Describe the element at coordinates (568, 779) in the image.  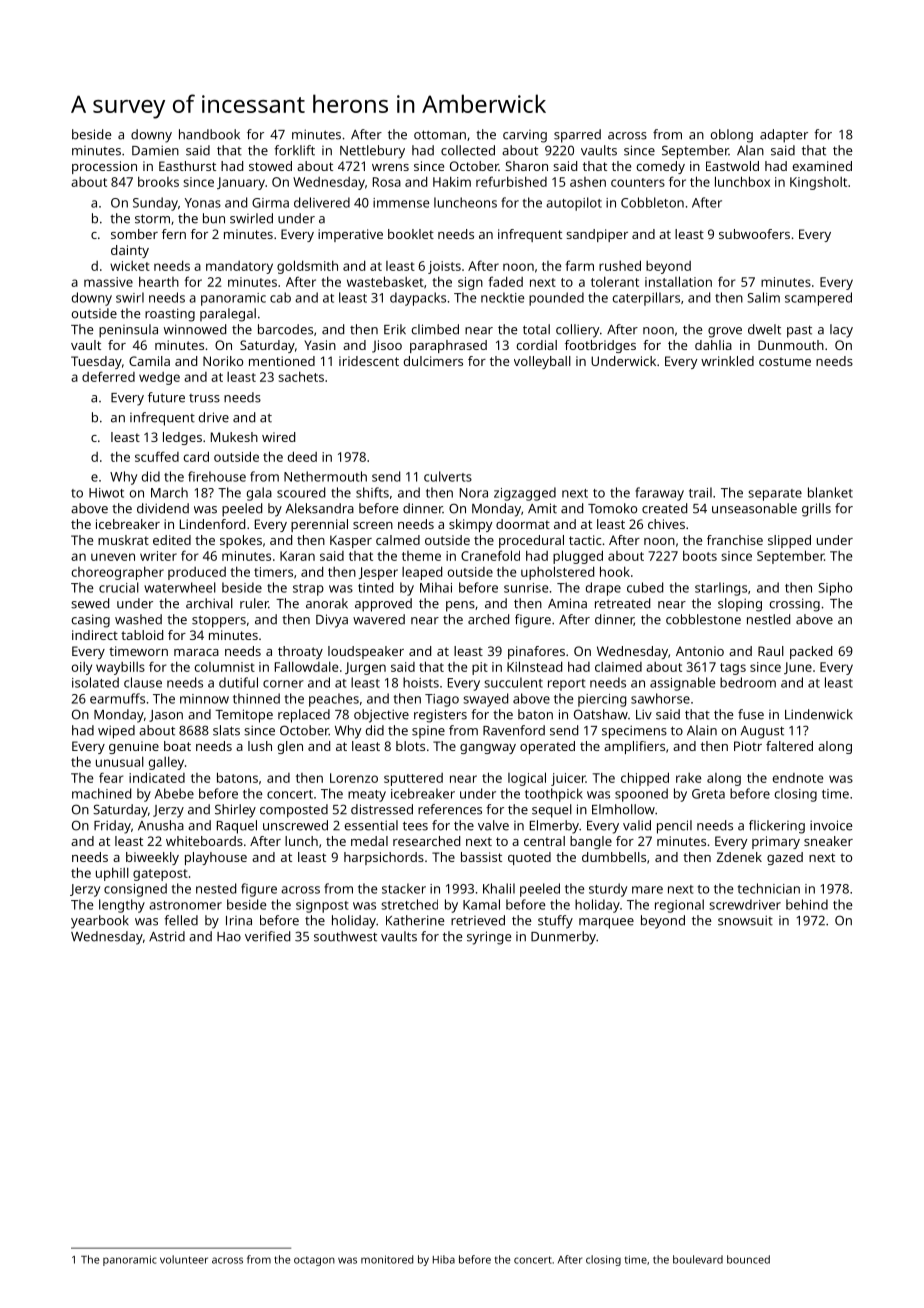
I see `juicer` at that location.
